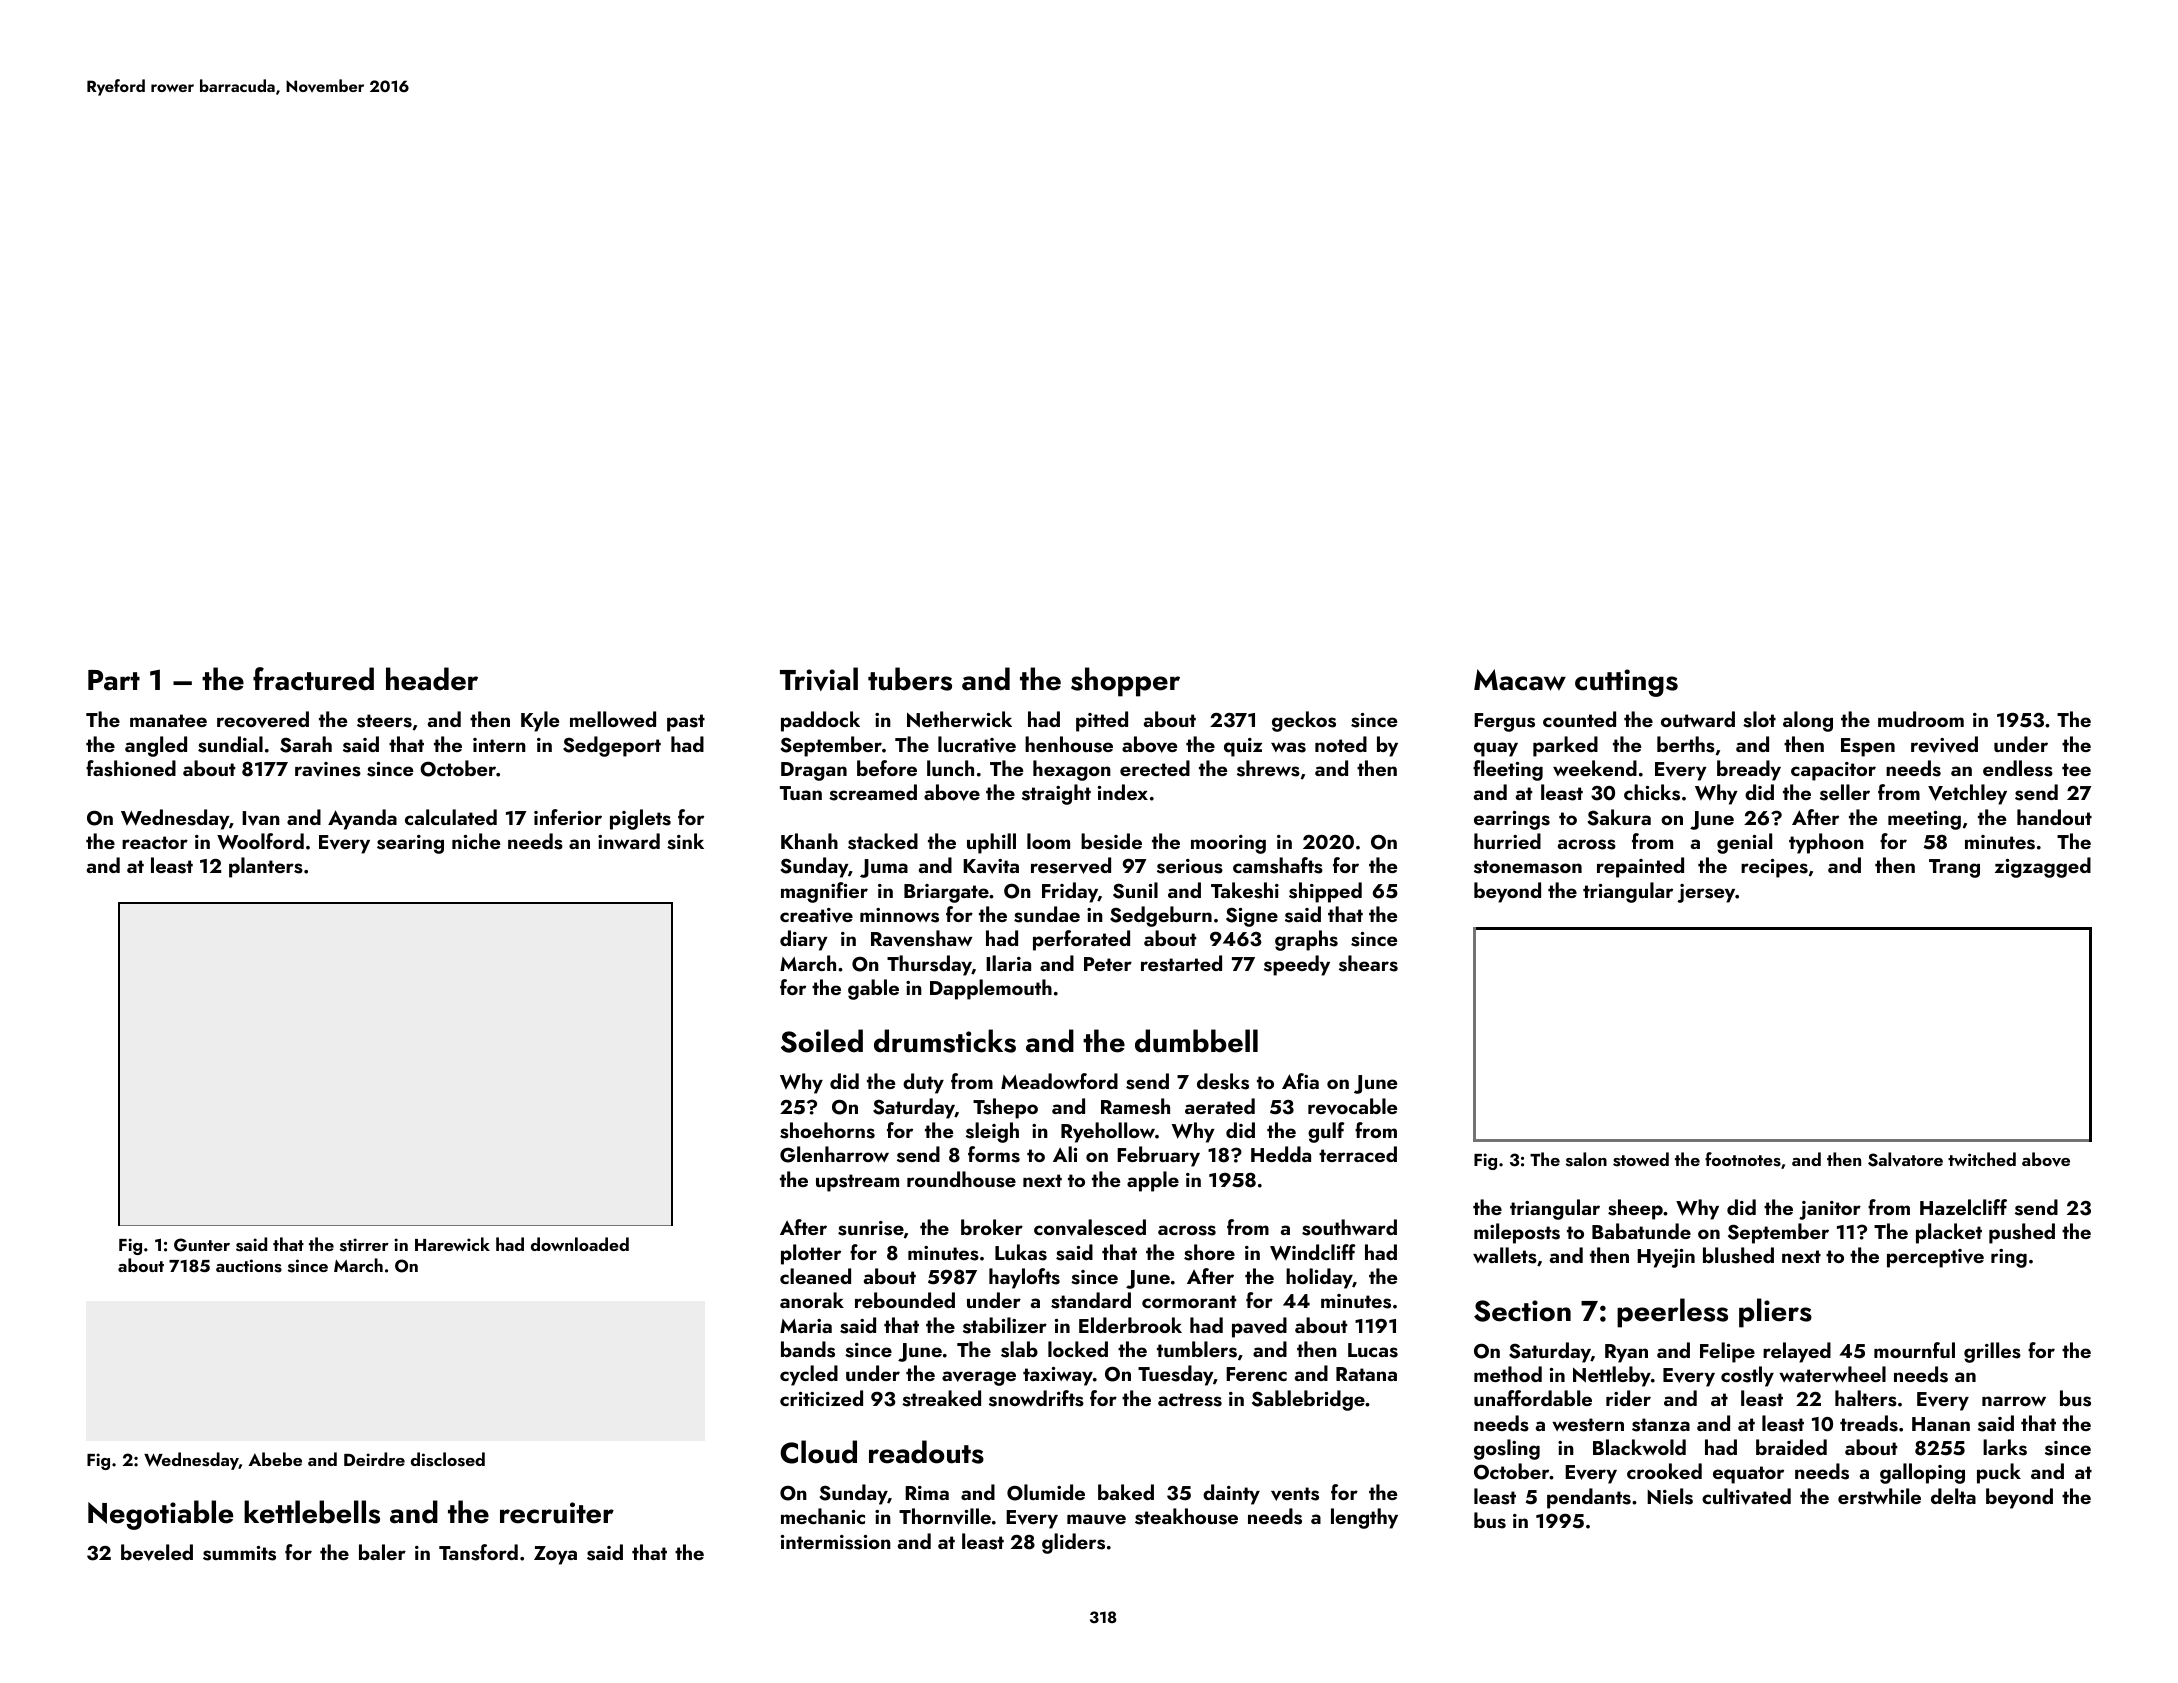 This document has height=1683, width=2178. Describe the element at coordinates (2014, 1401) in the document. I see `narrow` at that location.
